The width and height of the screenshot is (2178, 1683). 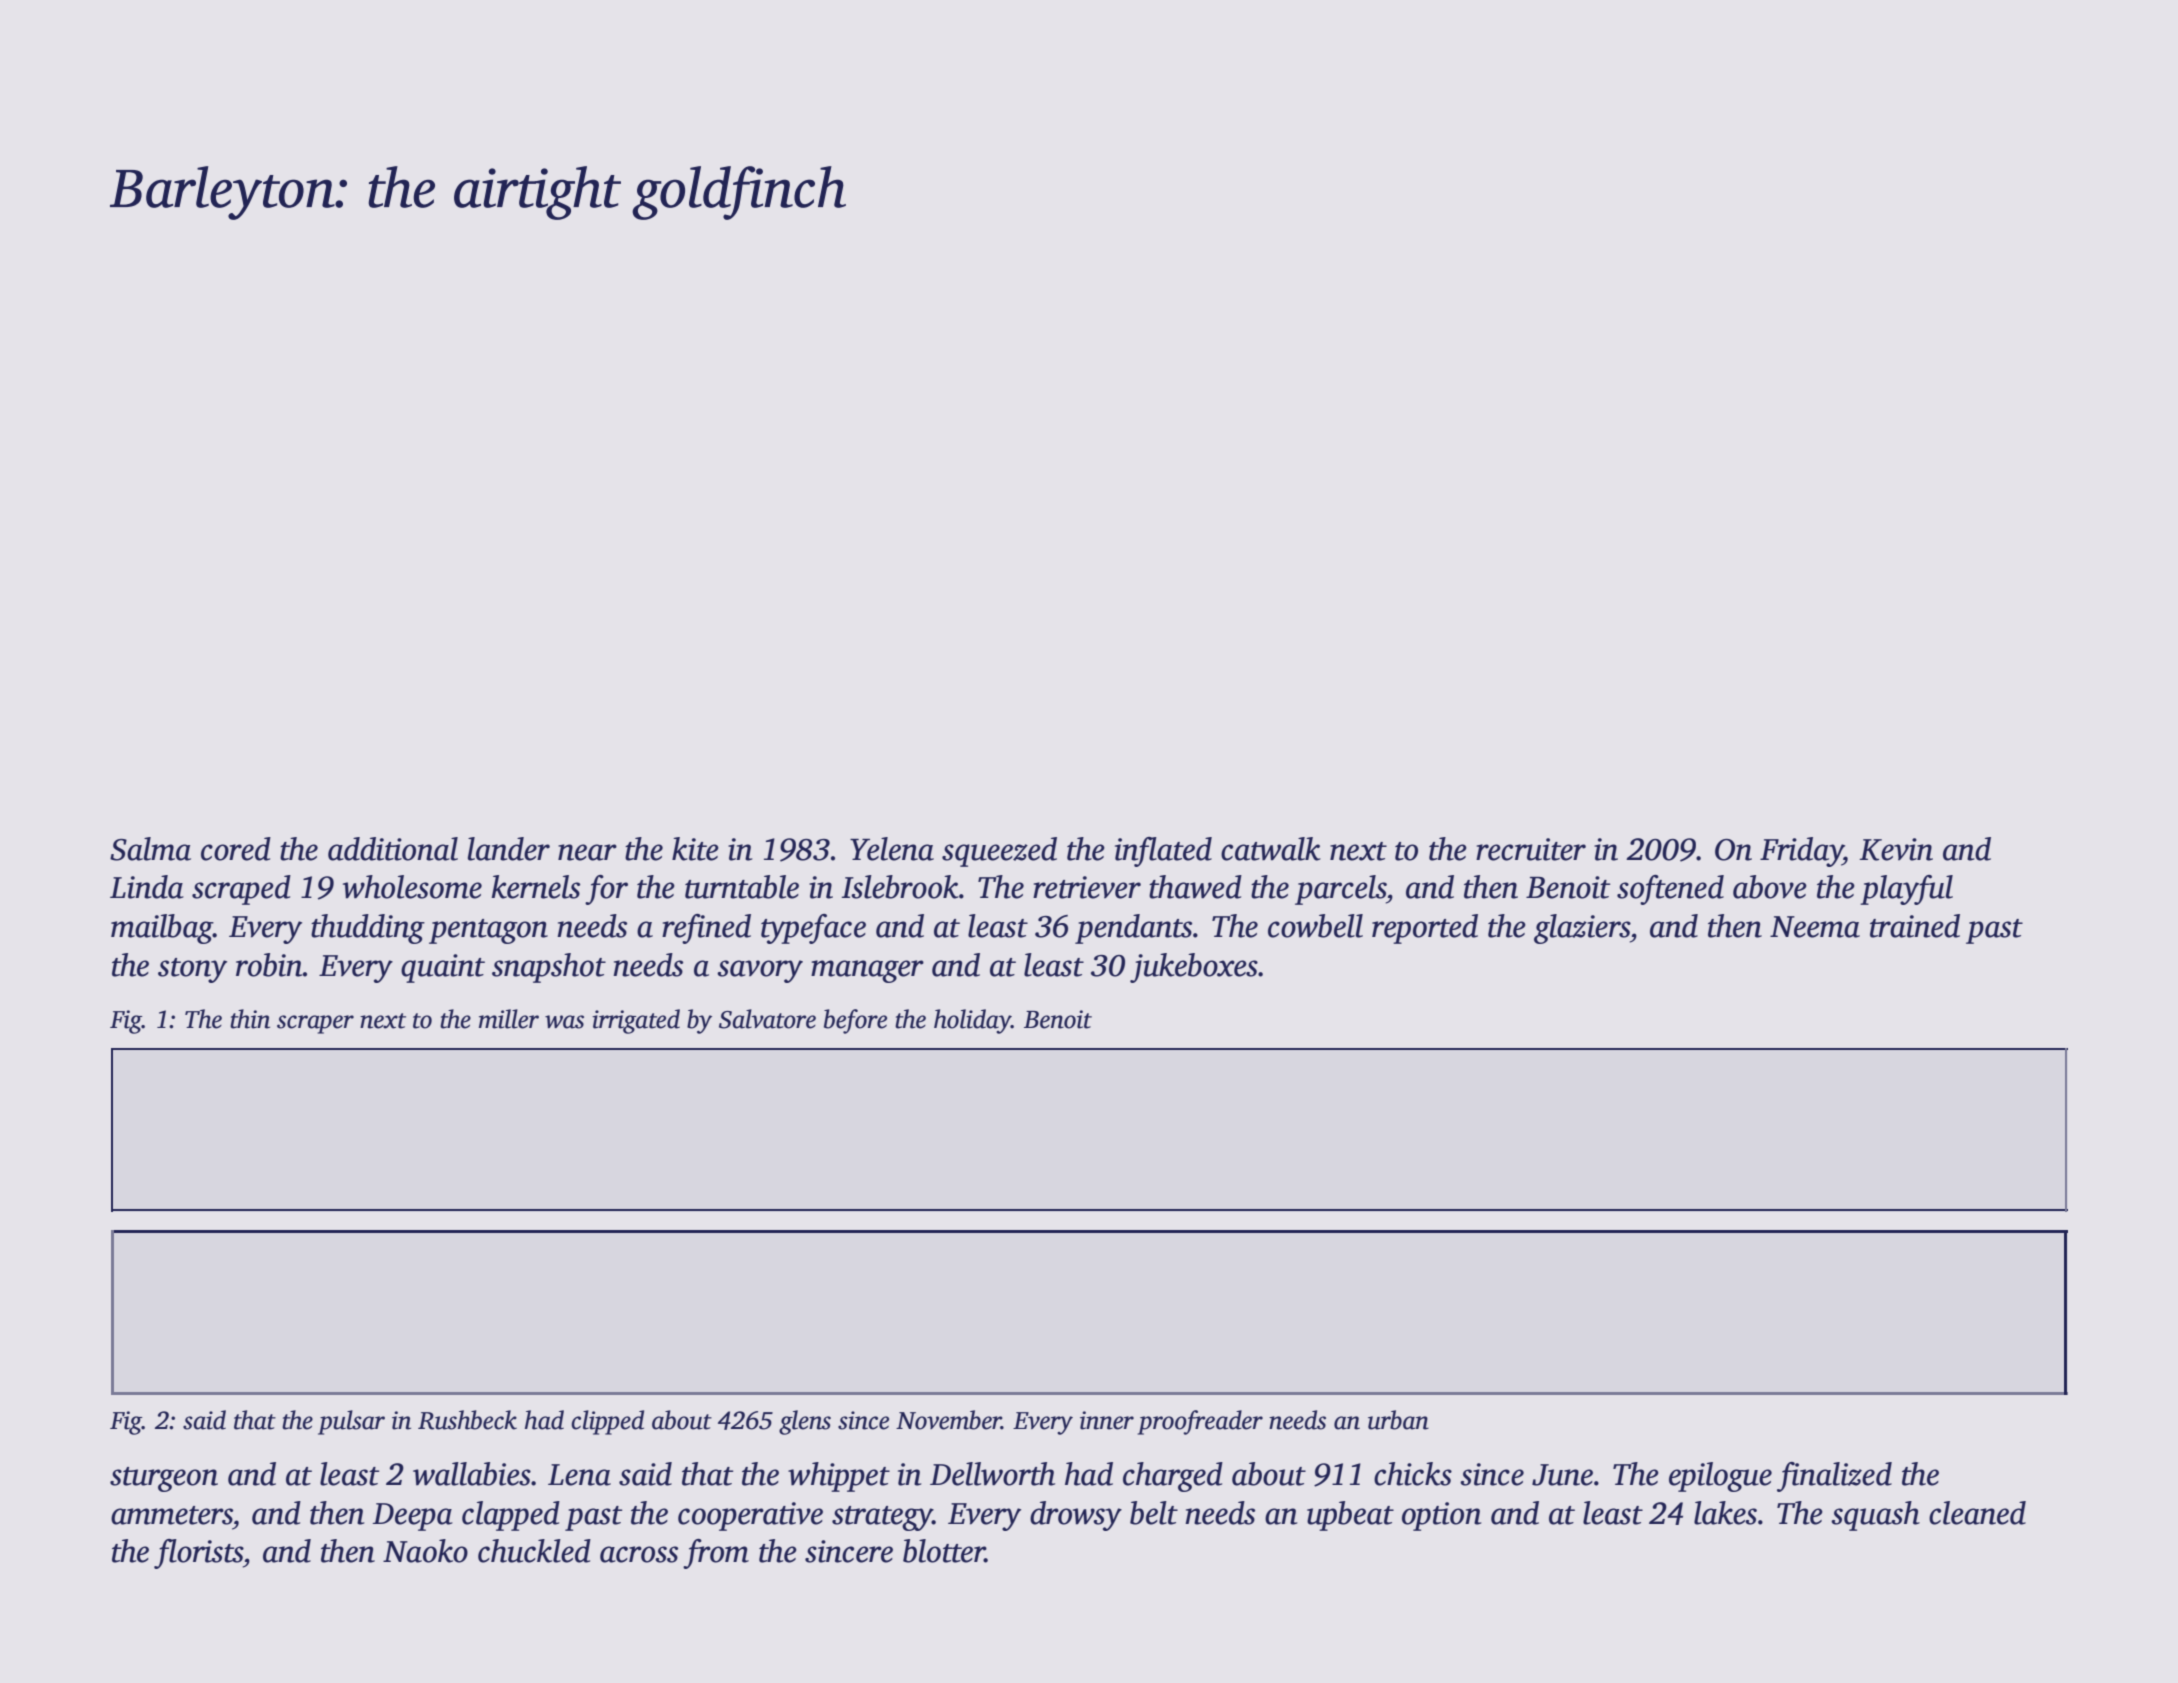 What do you see at coordinates (767, 1019) in the screenshot?
I see `Salvatore` at bounding box center [767, 1019].
